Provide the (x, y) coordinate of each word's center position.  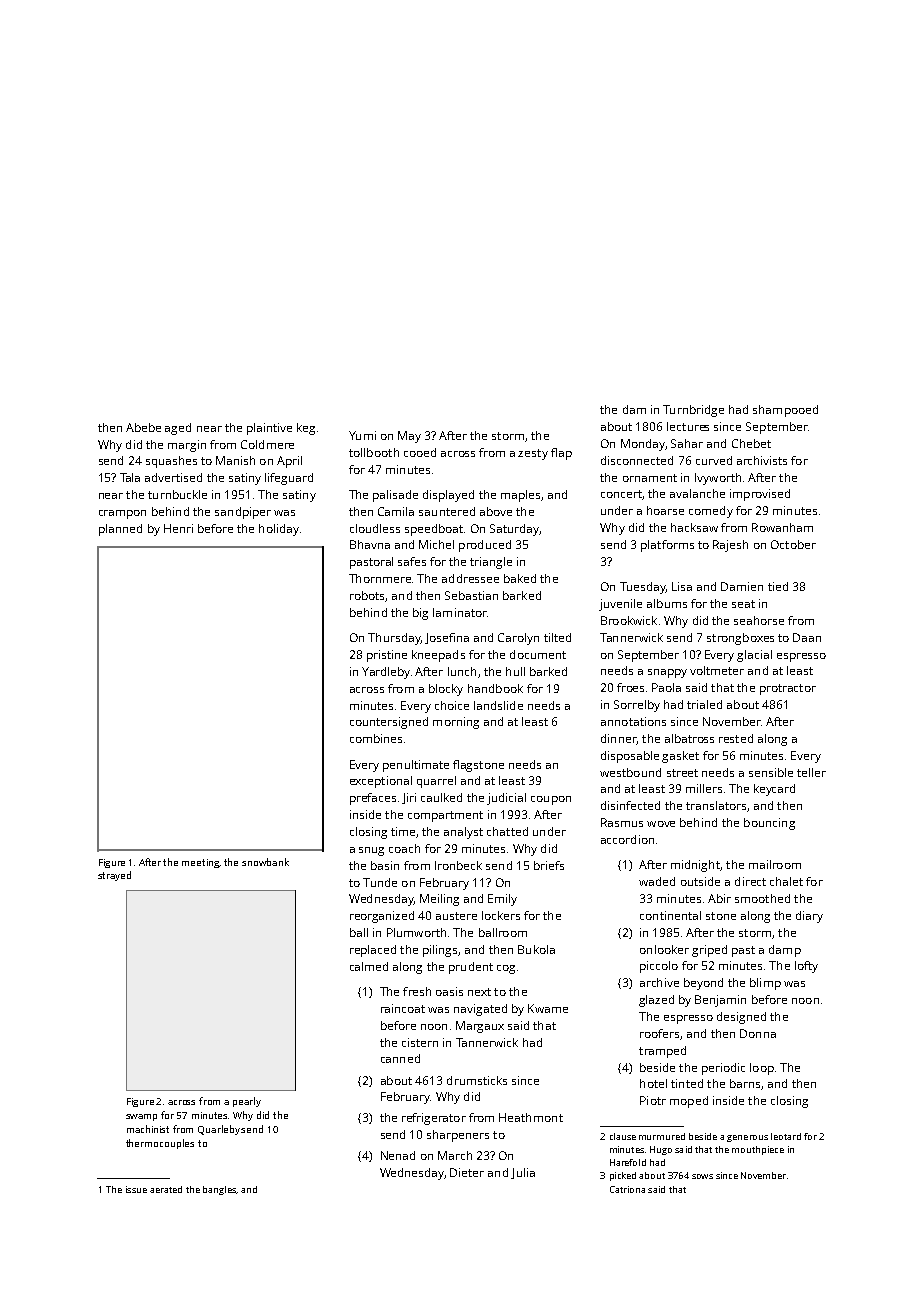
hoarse (665, 510)
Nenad (398, 1155)
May (409, 437)
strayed (114, 876)
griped (709, 951)
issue (136, 1189)
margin (187, 446)
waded (657, 881)
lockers (501, 915)
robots (367, 595)
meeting (201, 863)
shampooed (785, 411)
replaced (373, 951)
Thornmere (380, 578)
